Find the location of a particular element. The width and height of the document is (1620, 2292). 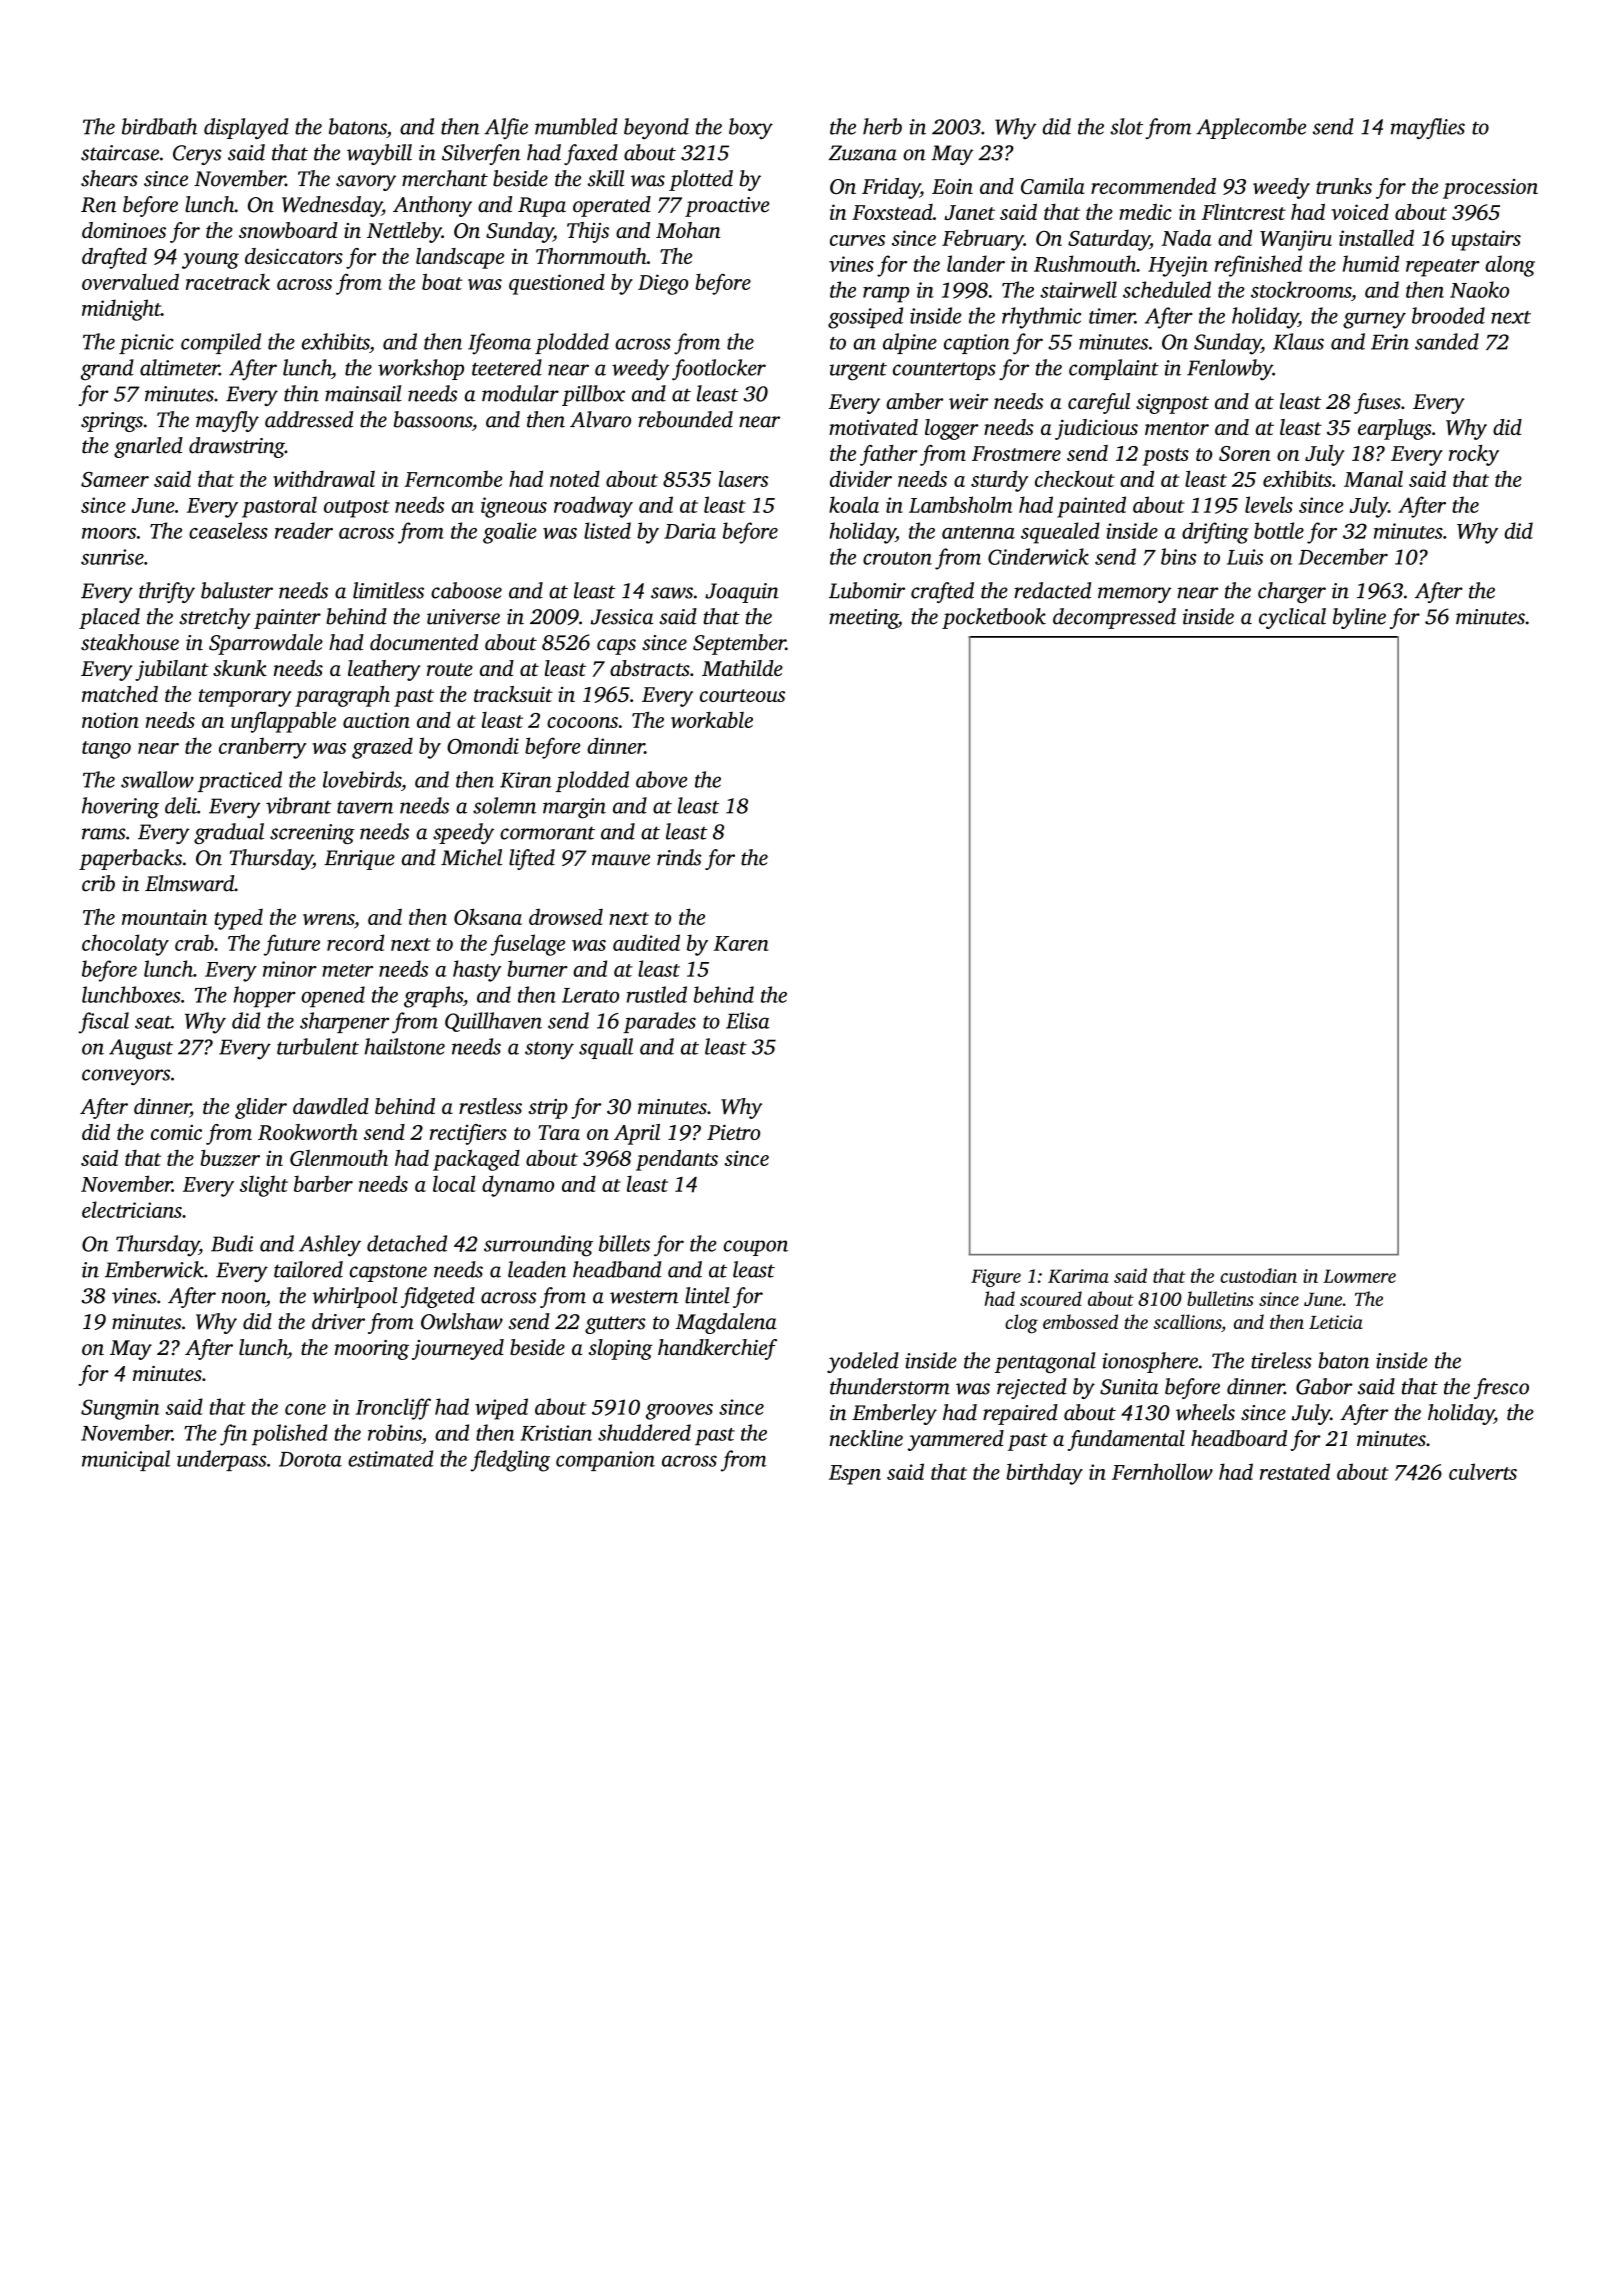

byline is located at coordinates (1359, 618).
